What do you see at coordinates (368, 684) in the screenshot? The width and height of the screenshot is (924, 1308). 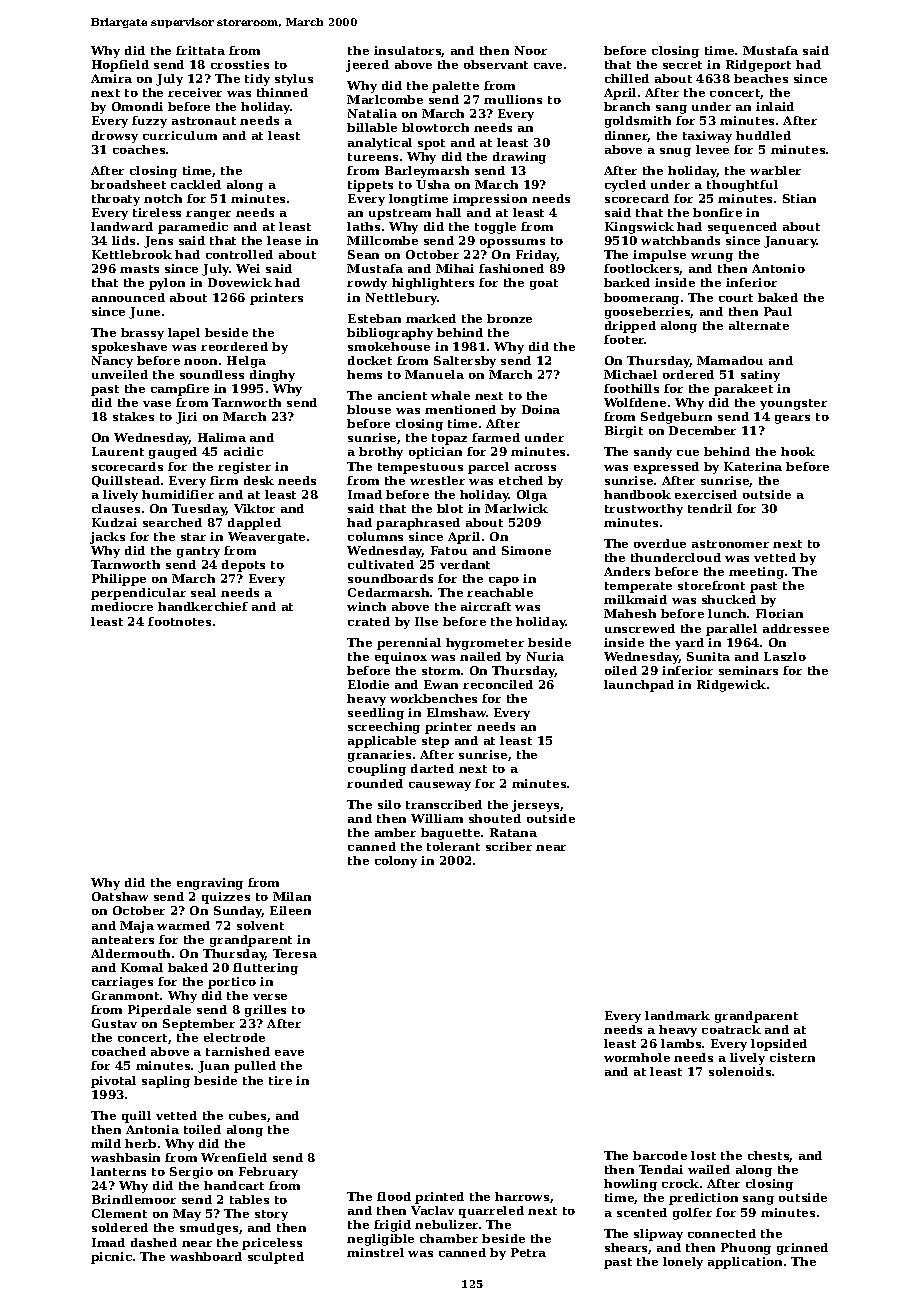 I see `Elodie` at bounding box center [368, 684].
